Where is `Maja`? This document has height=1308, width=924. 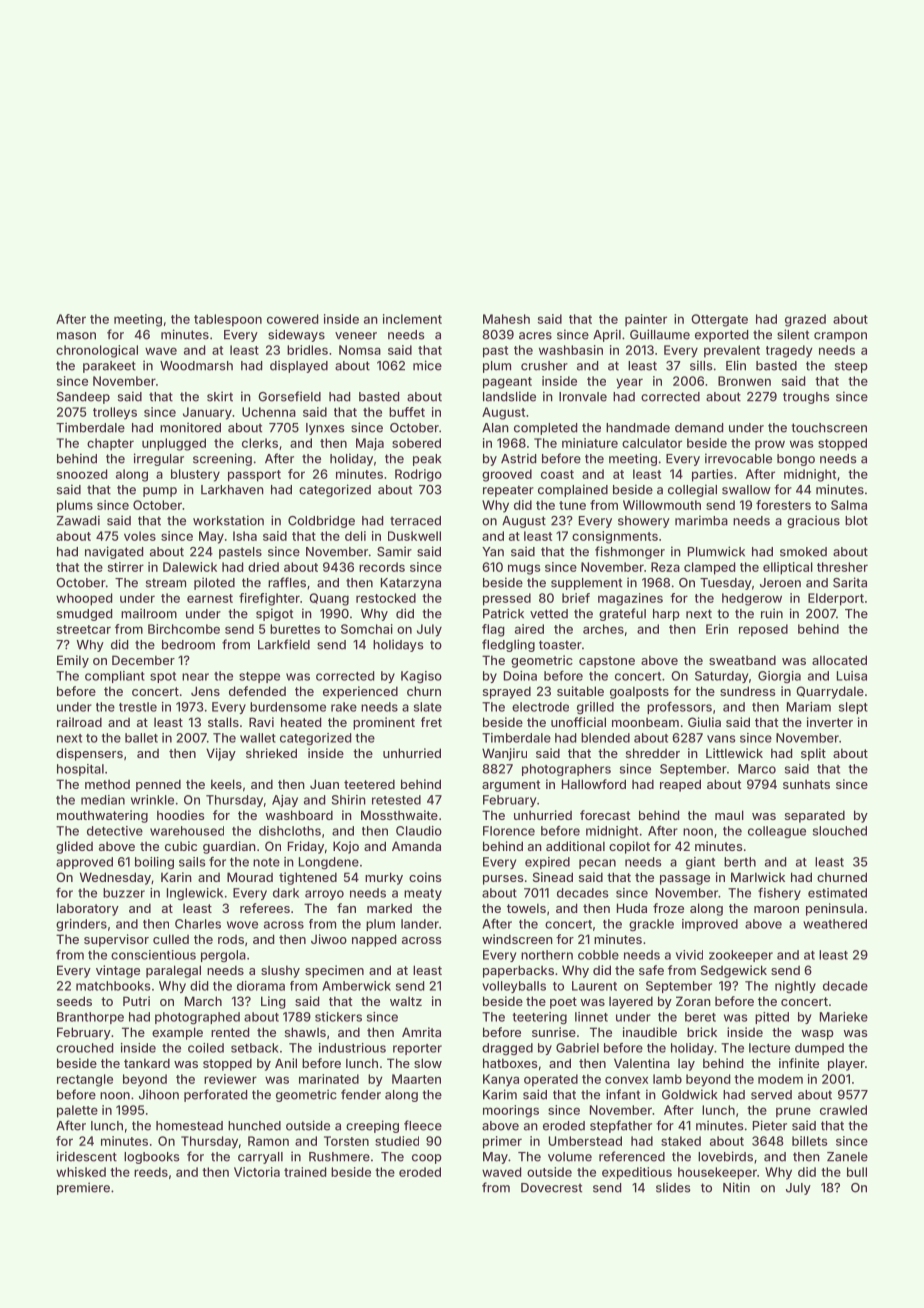
Maja is located at coordinates (370, 444).
